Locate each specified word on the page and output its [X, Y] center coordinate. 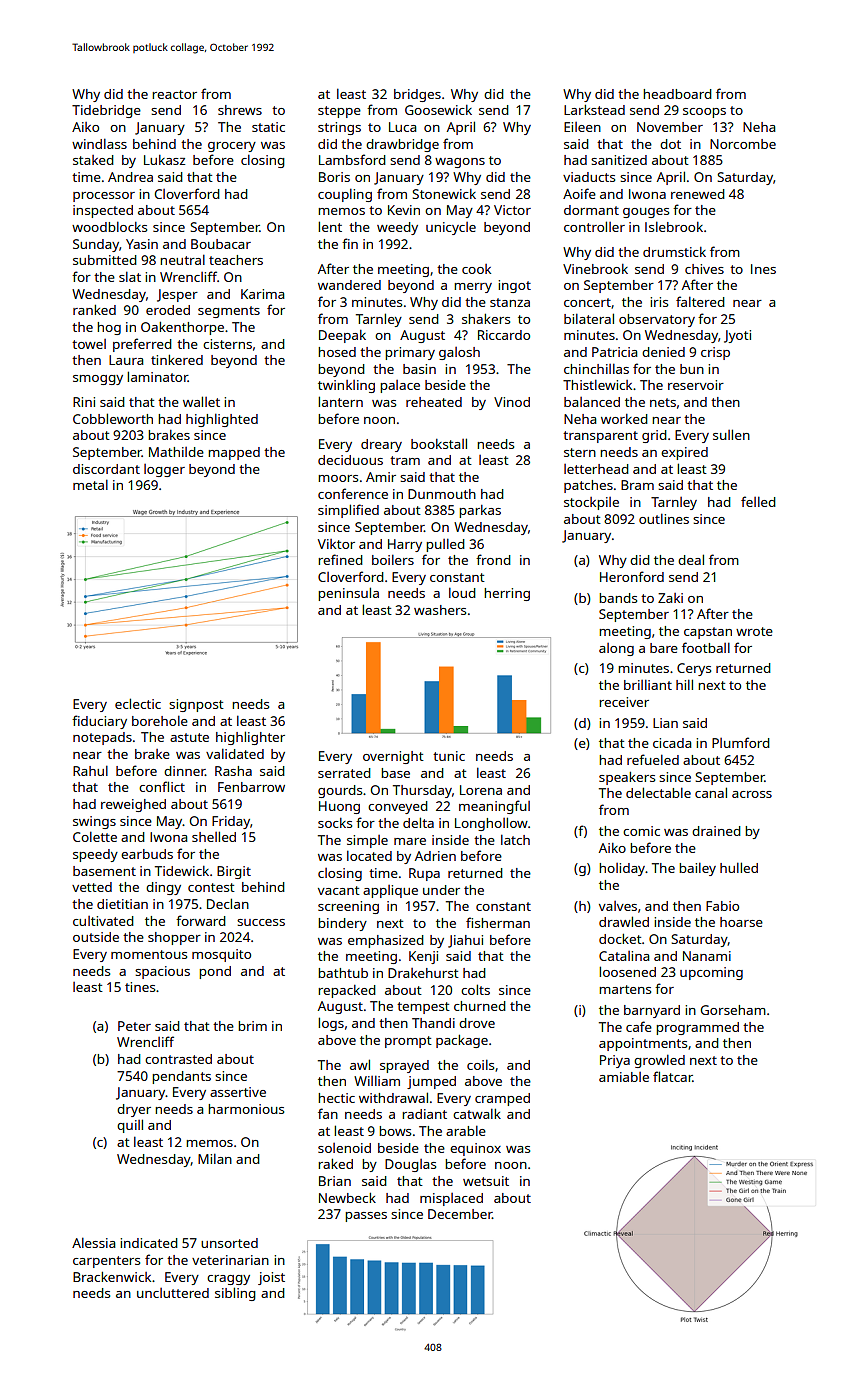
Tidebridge [106, 111]
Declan [228, 903]
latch [515, 839]
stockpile [591, 503]
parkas [480, 511]
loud [462, 592]
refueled [653, 759]
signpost [196, 705]
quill [130, 1126]
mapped [234, 453]
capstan [708, 633]
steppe [339, 112]
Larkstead [594, 110]
